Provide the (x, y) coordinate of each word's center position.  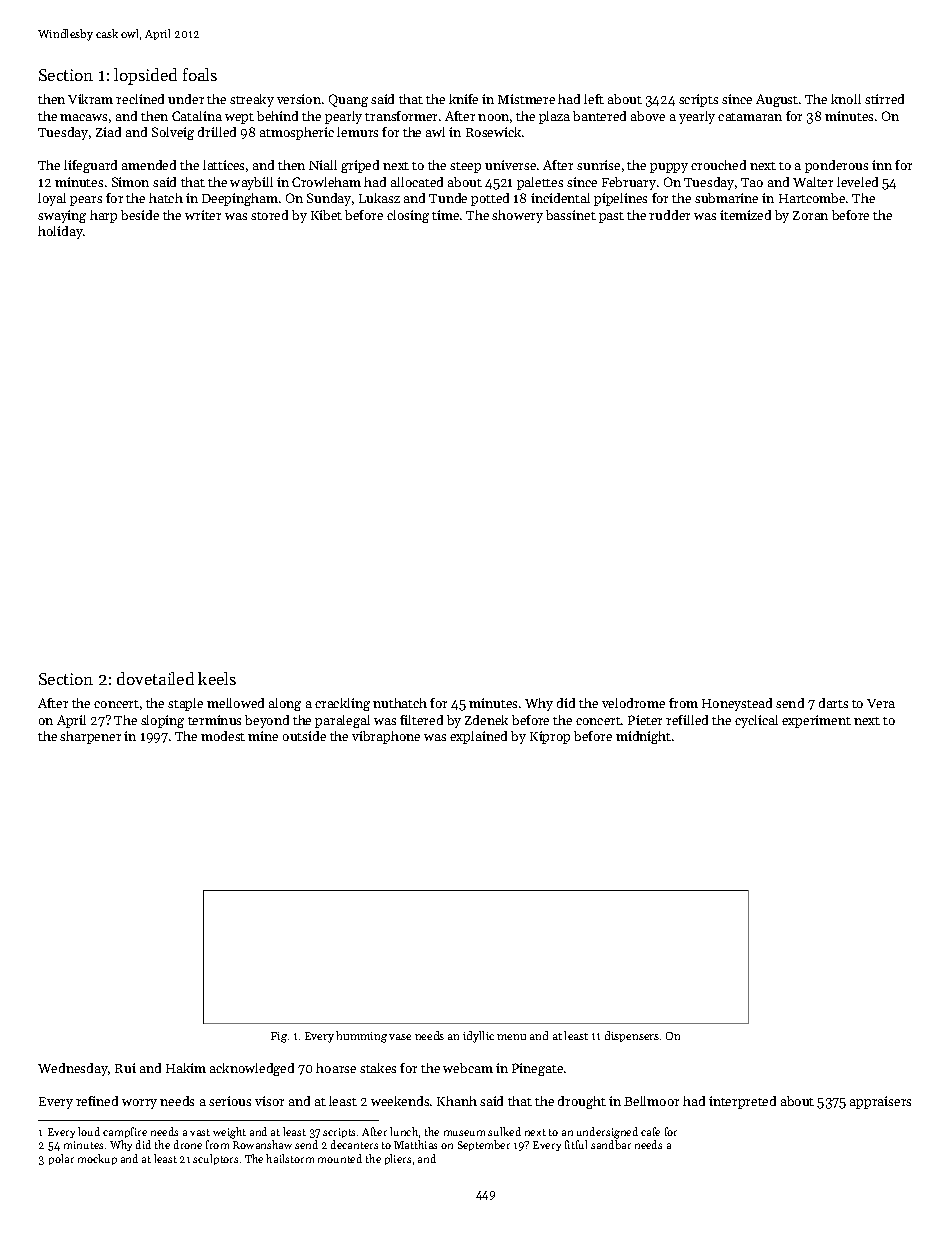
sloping (162, 721)
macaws (83, 117)
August (777, 100)
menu (511, 1037)
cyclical (756, 721)
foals (200, 74)
